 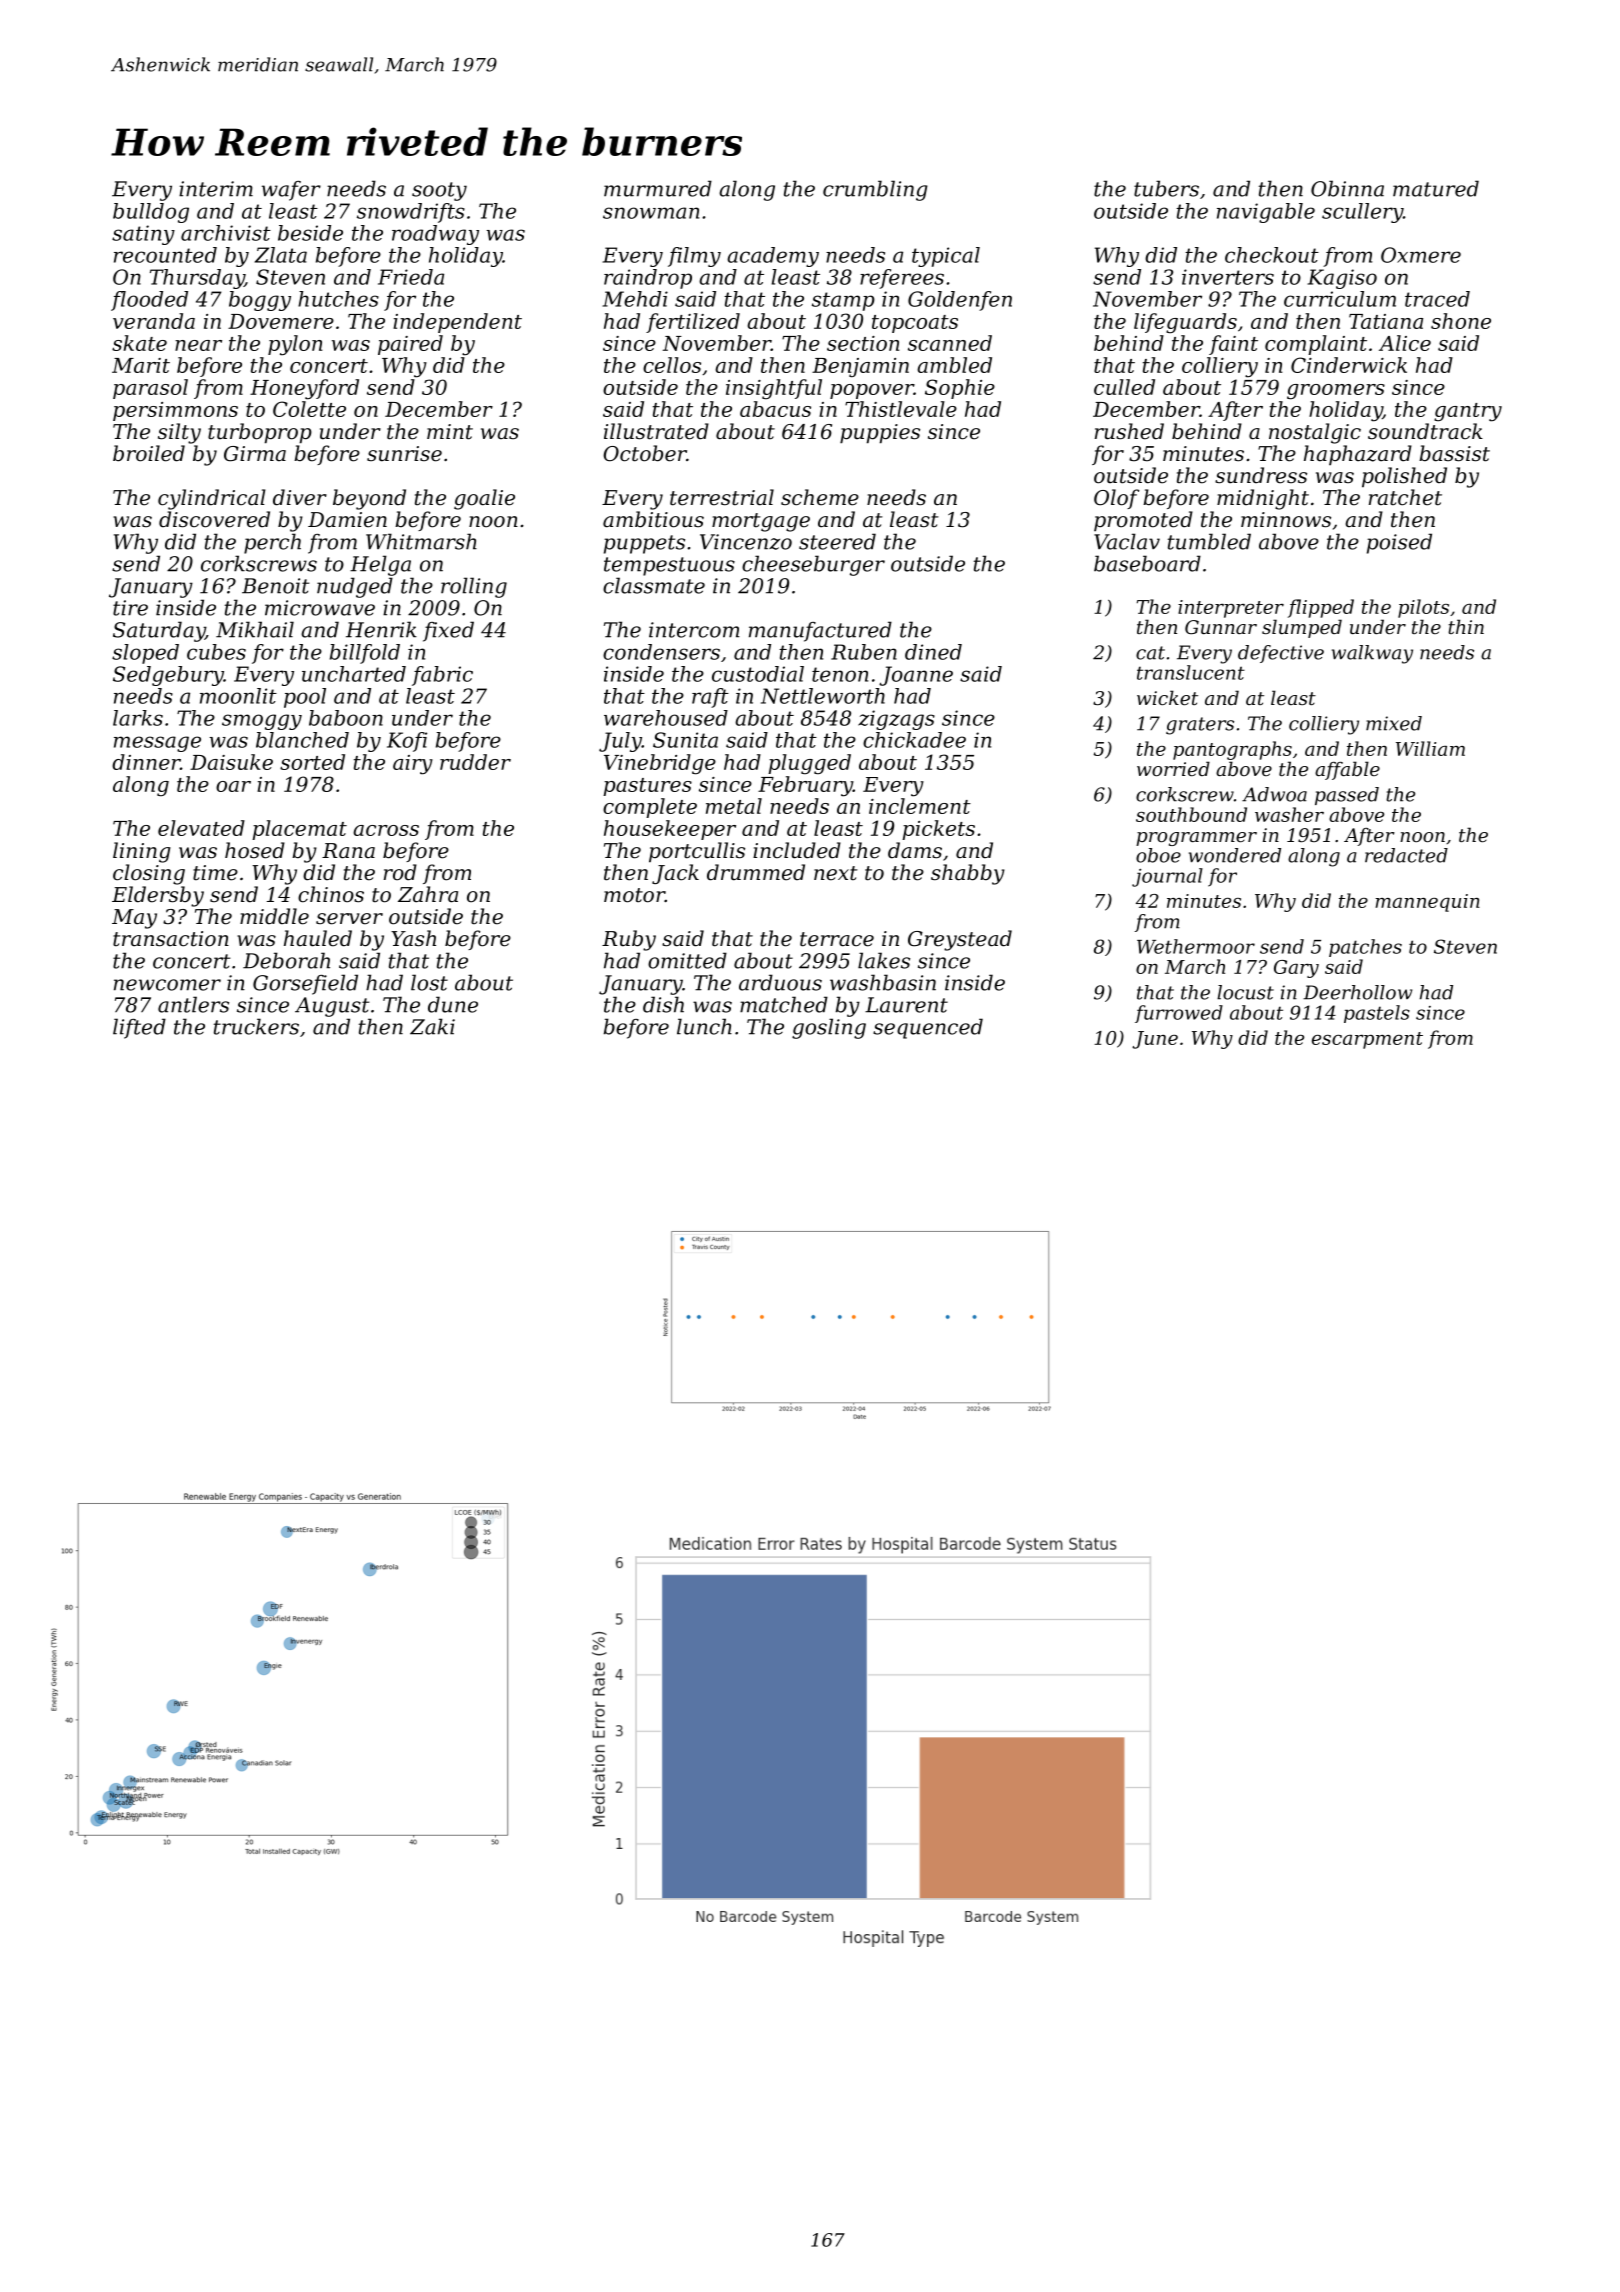 What do you see at coordinates (175, 411) in the screenshot?
I see `persimmons` at bounding box center [175, 411].
